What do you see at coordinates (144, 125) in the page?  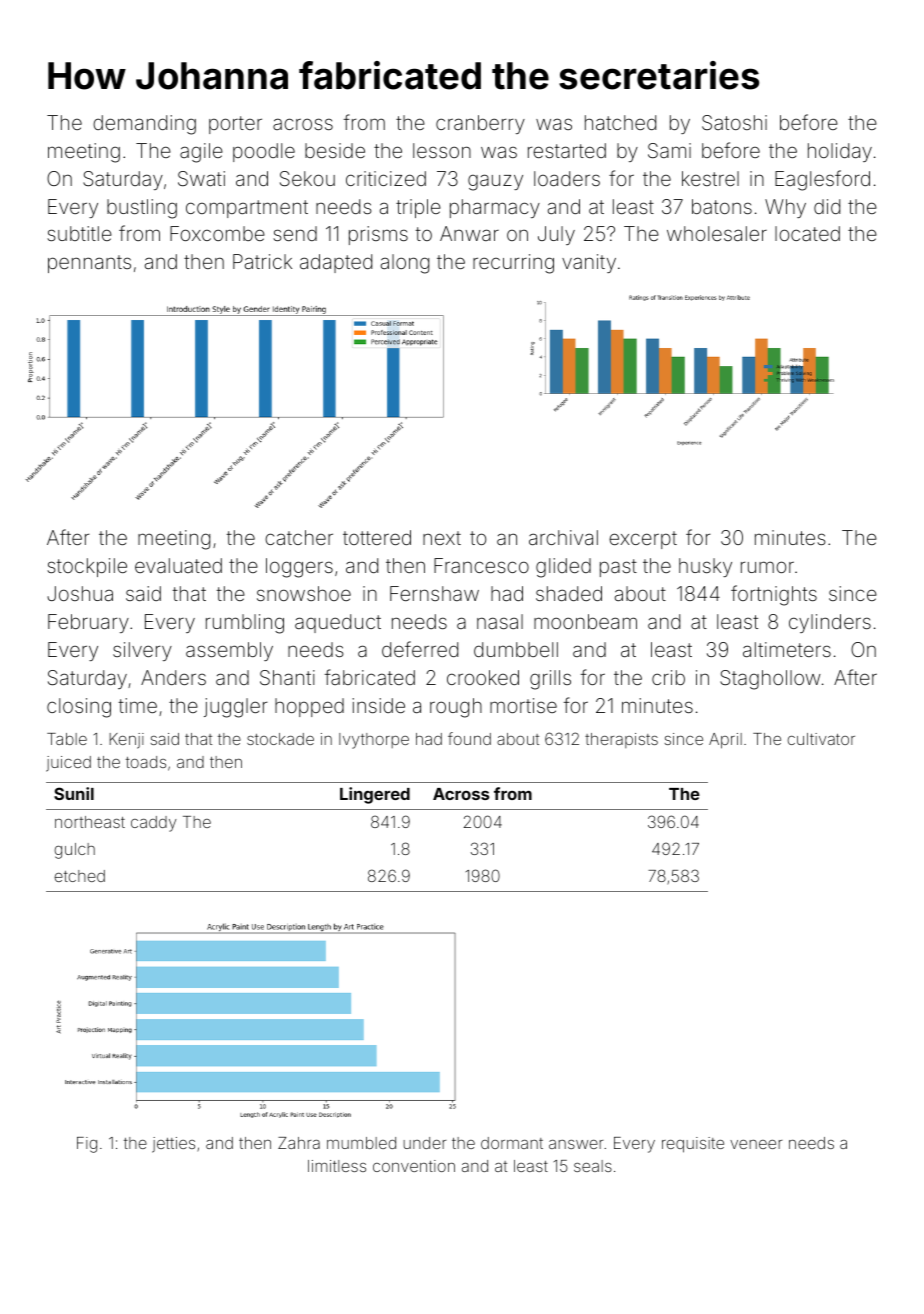 I see `demanding` at bounding box center [144, 125].
